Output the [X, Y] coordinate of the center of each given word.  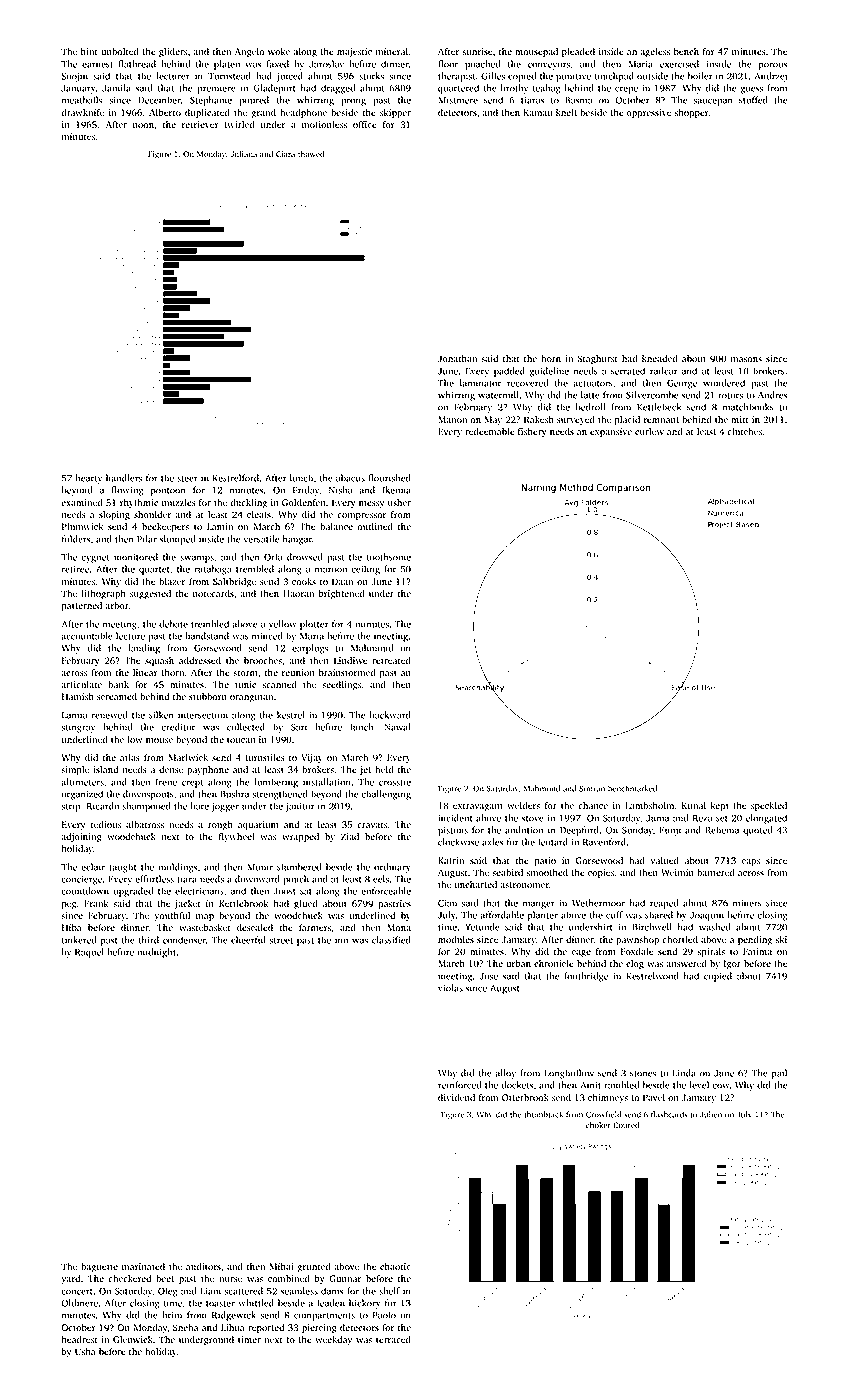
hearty [88, 479]
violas [450, 988]
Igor [732, 965]
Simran [592, 788]
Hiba [72, 927]
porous [773, 66]
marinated [143, 1266]
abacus [350, 478]
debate [173, 624]
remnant [661, 420]
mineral [392, 51]
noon [143, 125]
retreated [391, 661]
